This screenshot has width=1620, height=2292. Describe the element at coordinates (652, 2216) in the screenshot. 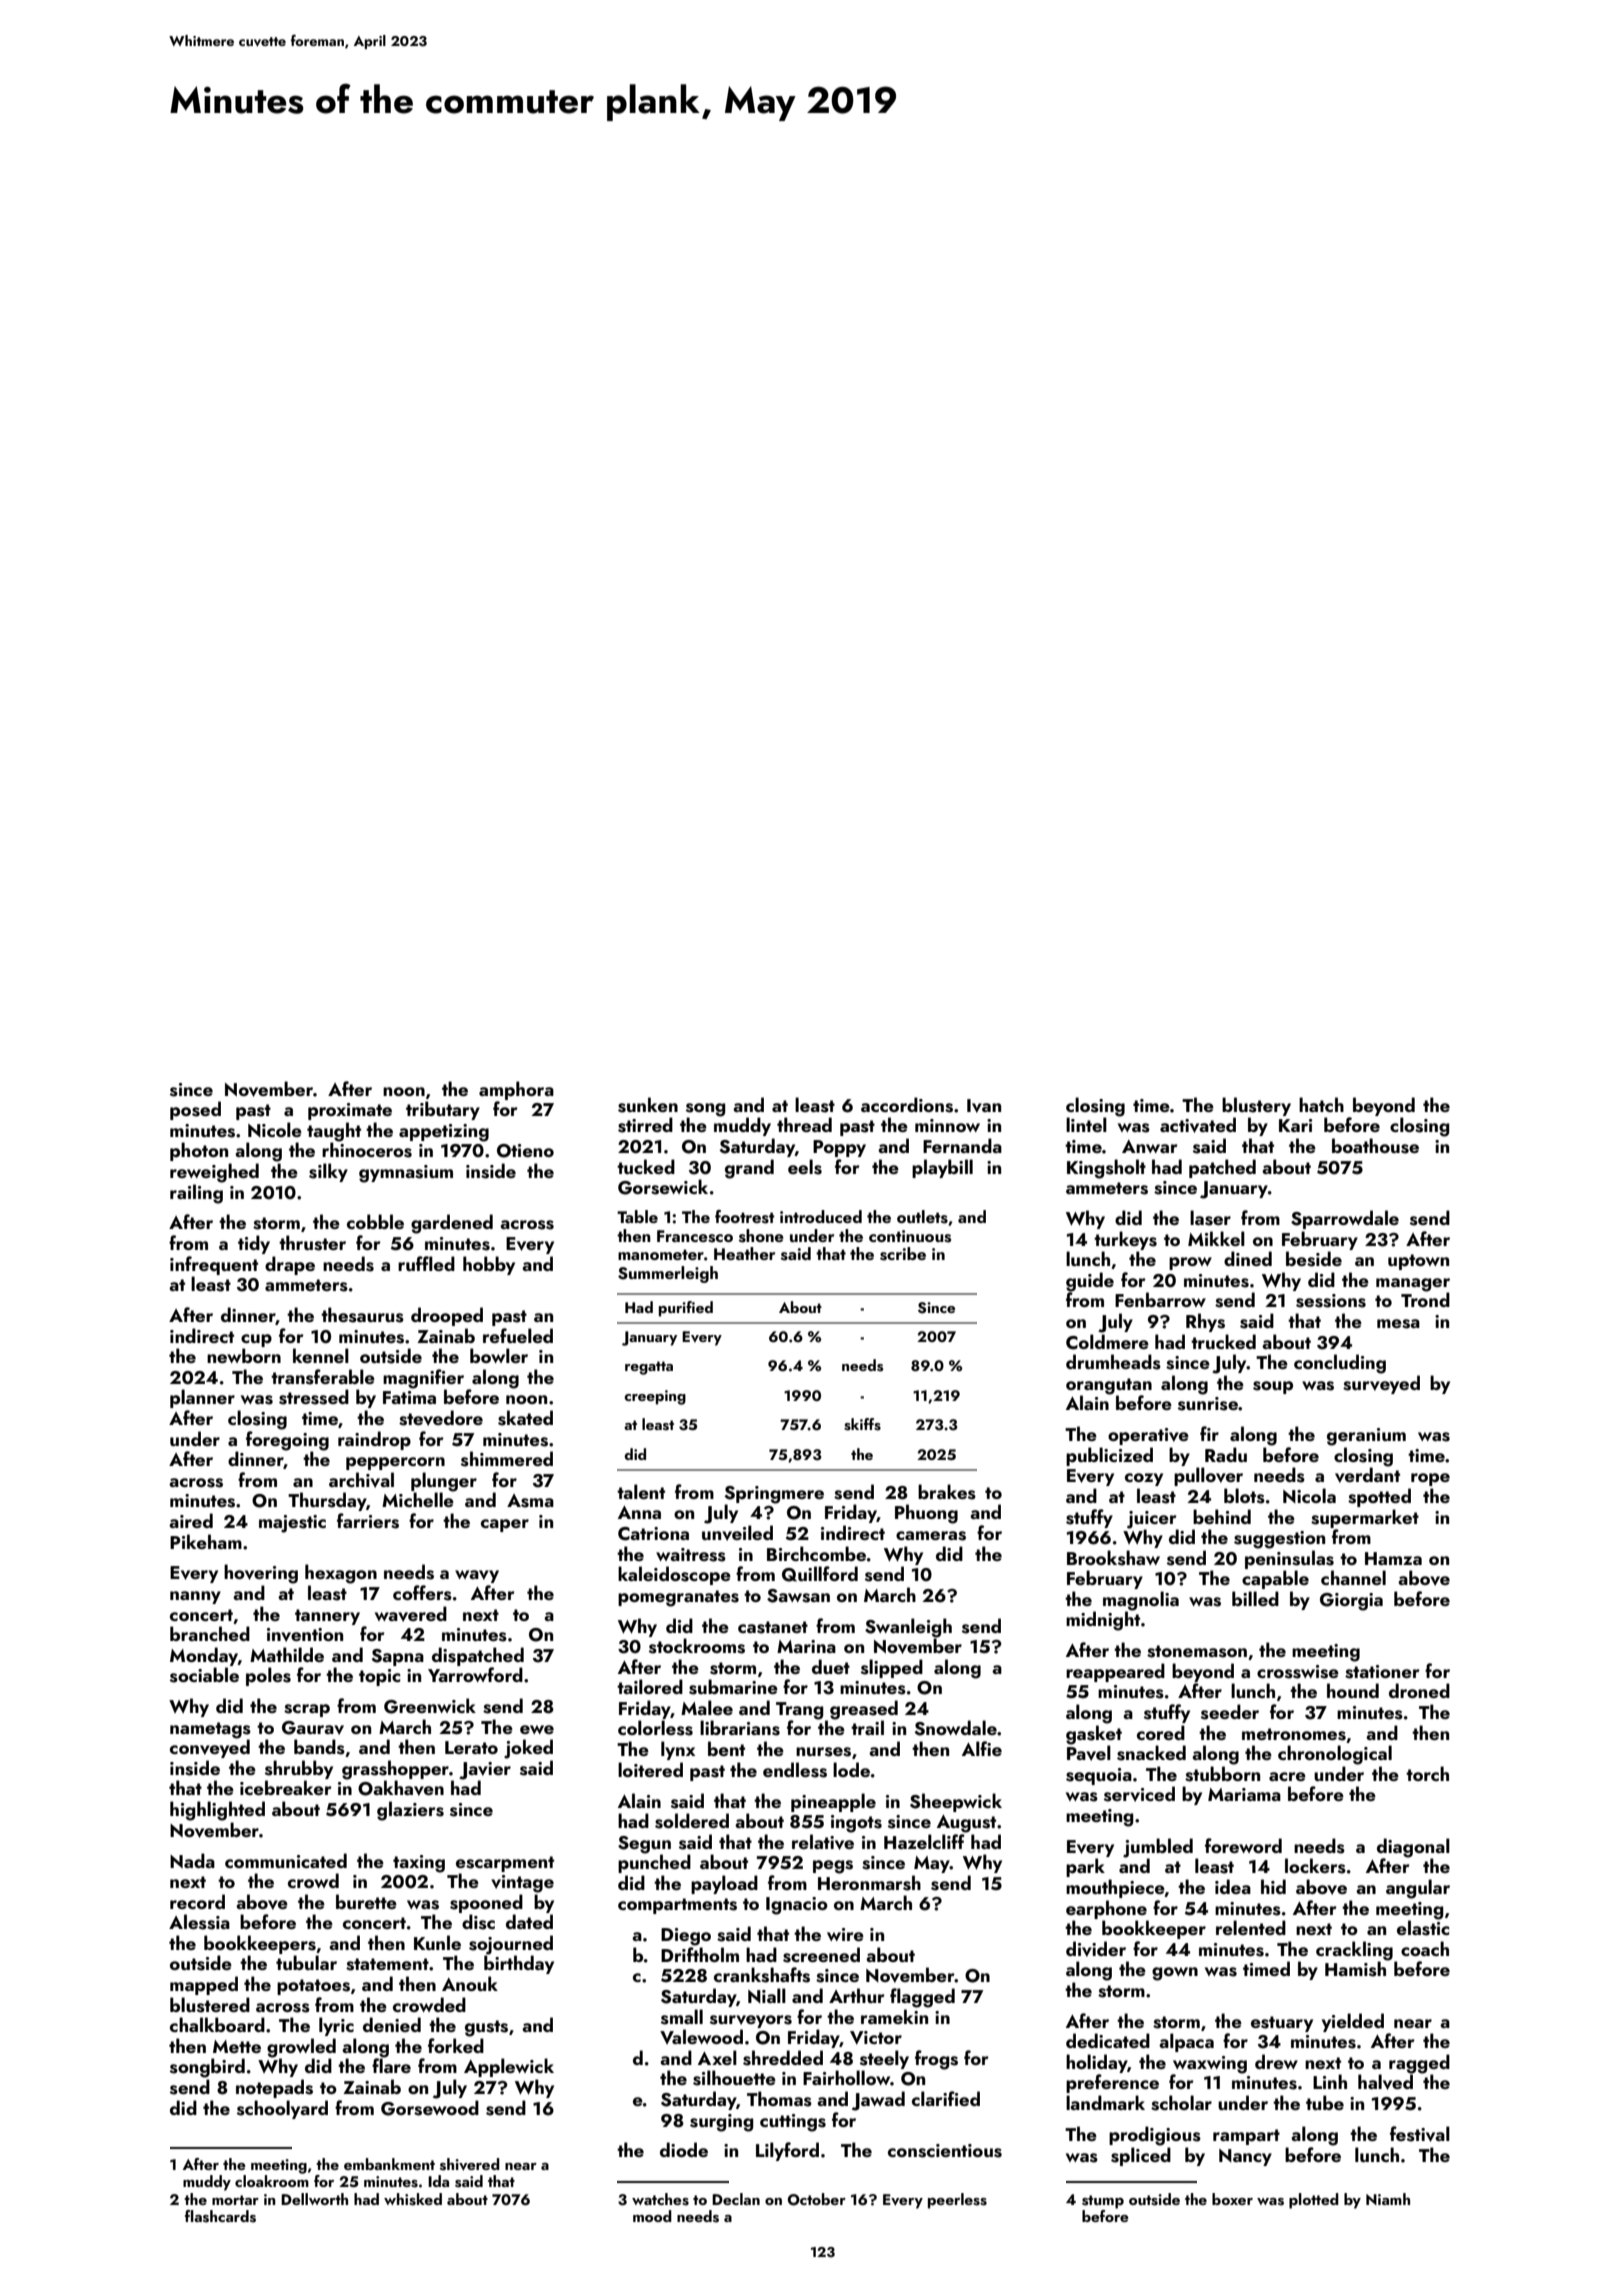

I see `mood` at that location.
